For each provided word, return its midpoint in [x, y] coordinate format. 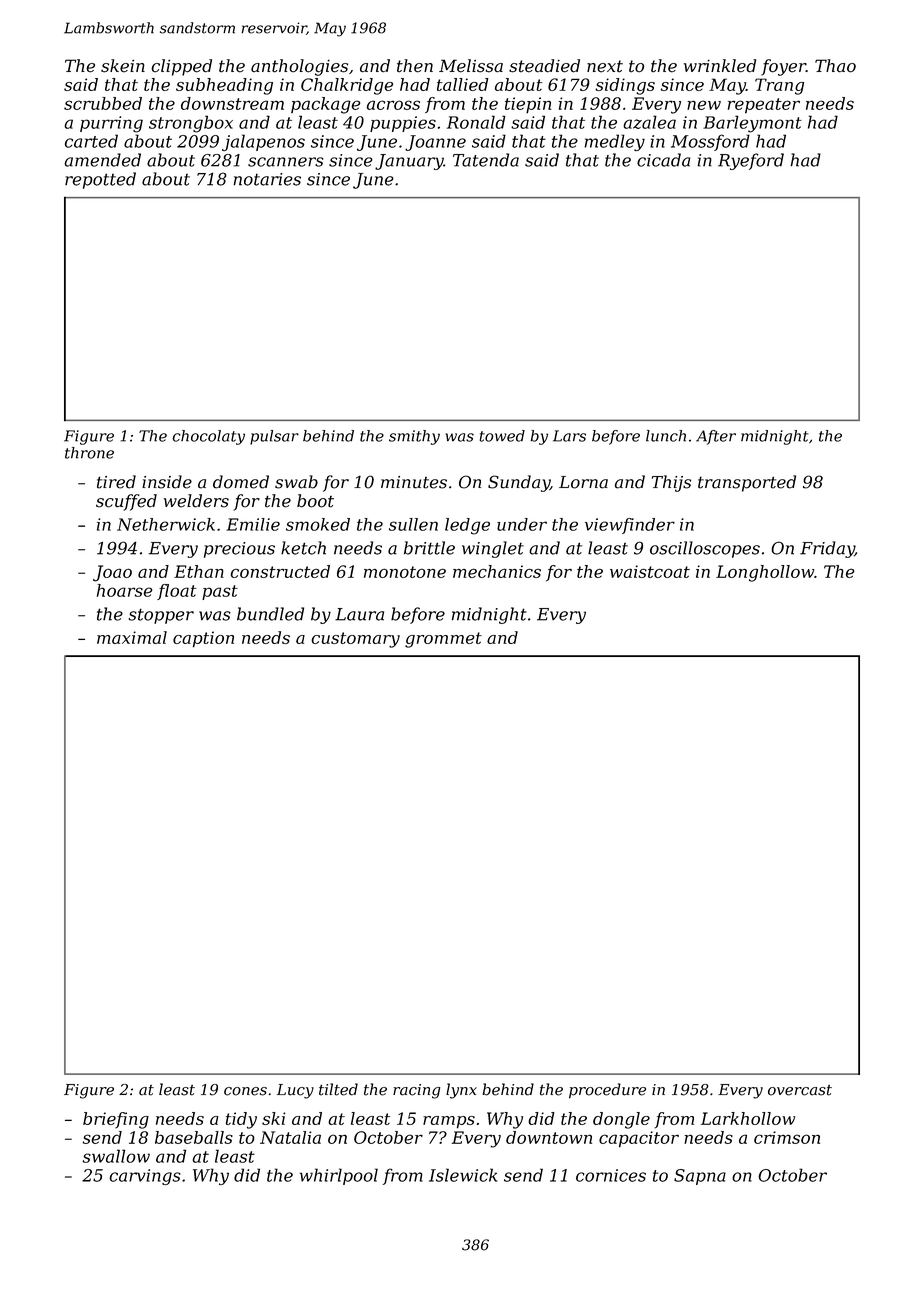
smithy [414, 437]
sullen [413, 524]
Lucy [295, 1091]
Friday [827, 549]
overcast [800, 1090]
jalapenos [263, 142]
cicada [663, 160]
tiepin [528, 105]
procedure [607, 1091]
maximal [132, 637]
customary [355, 640]
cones [245, 1091]
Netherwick [166, 524]
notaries [267, 179]
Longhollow [765, 573]
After [716, 437]
